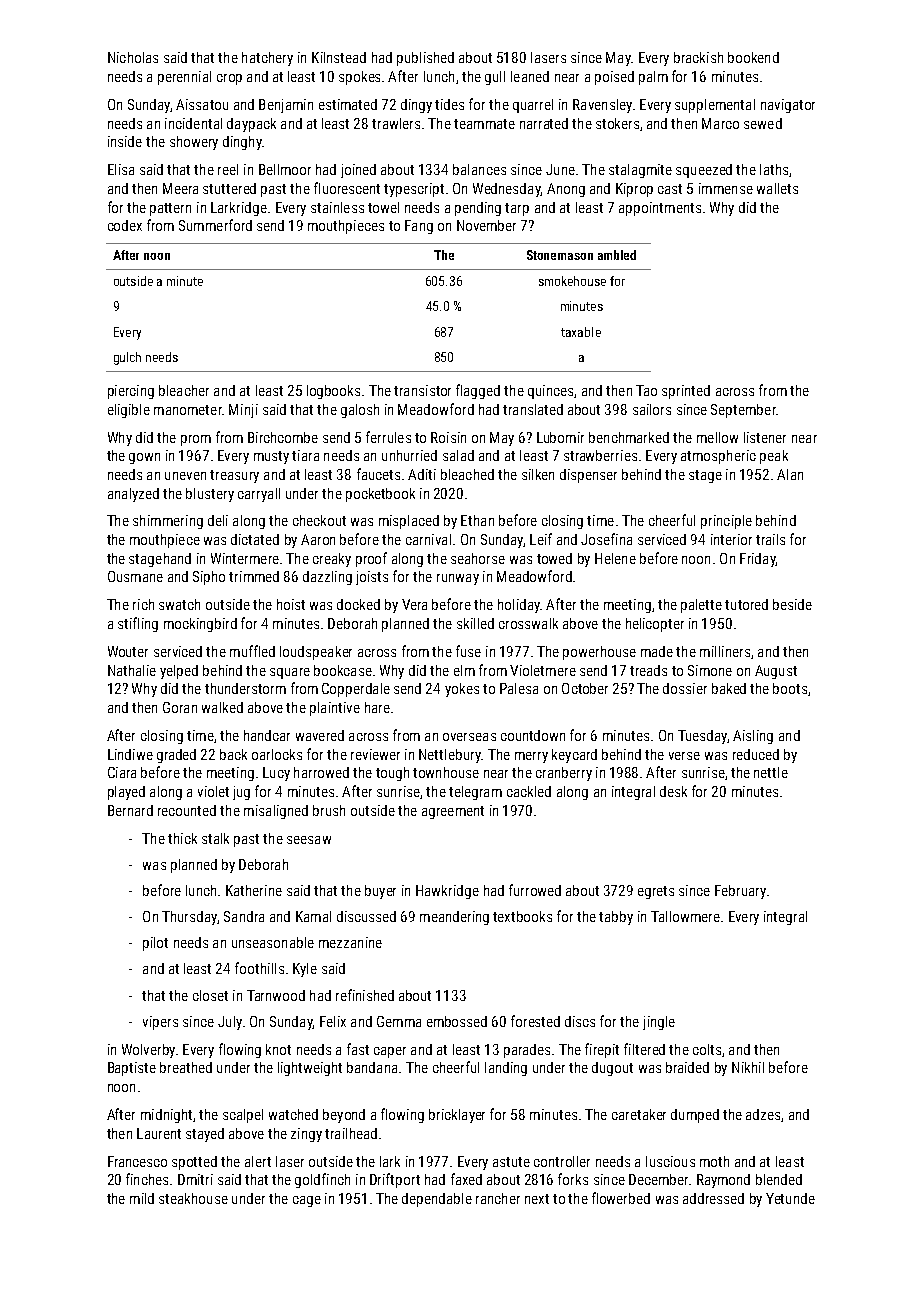 This screenshot has width=924, height=1314. Describe the element at coordinates (276, 995) in the screenshot. I see `Tarnwood` at that location.
